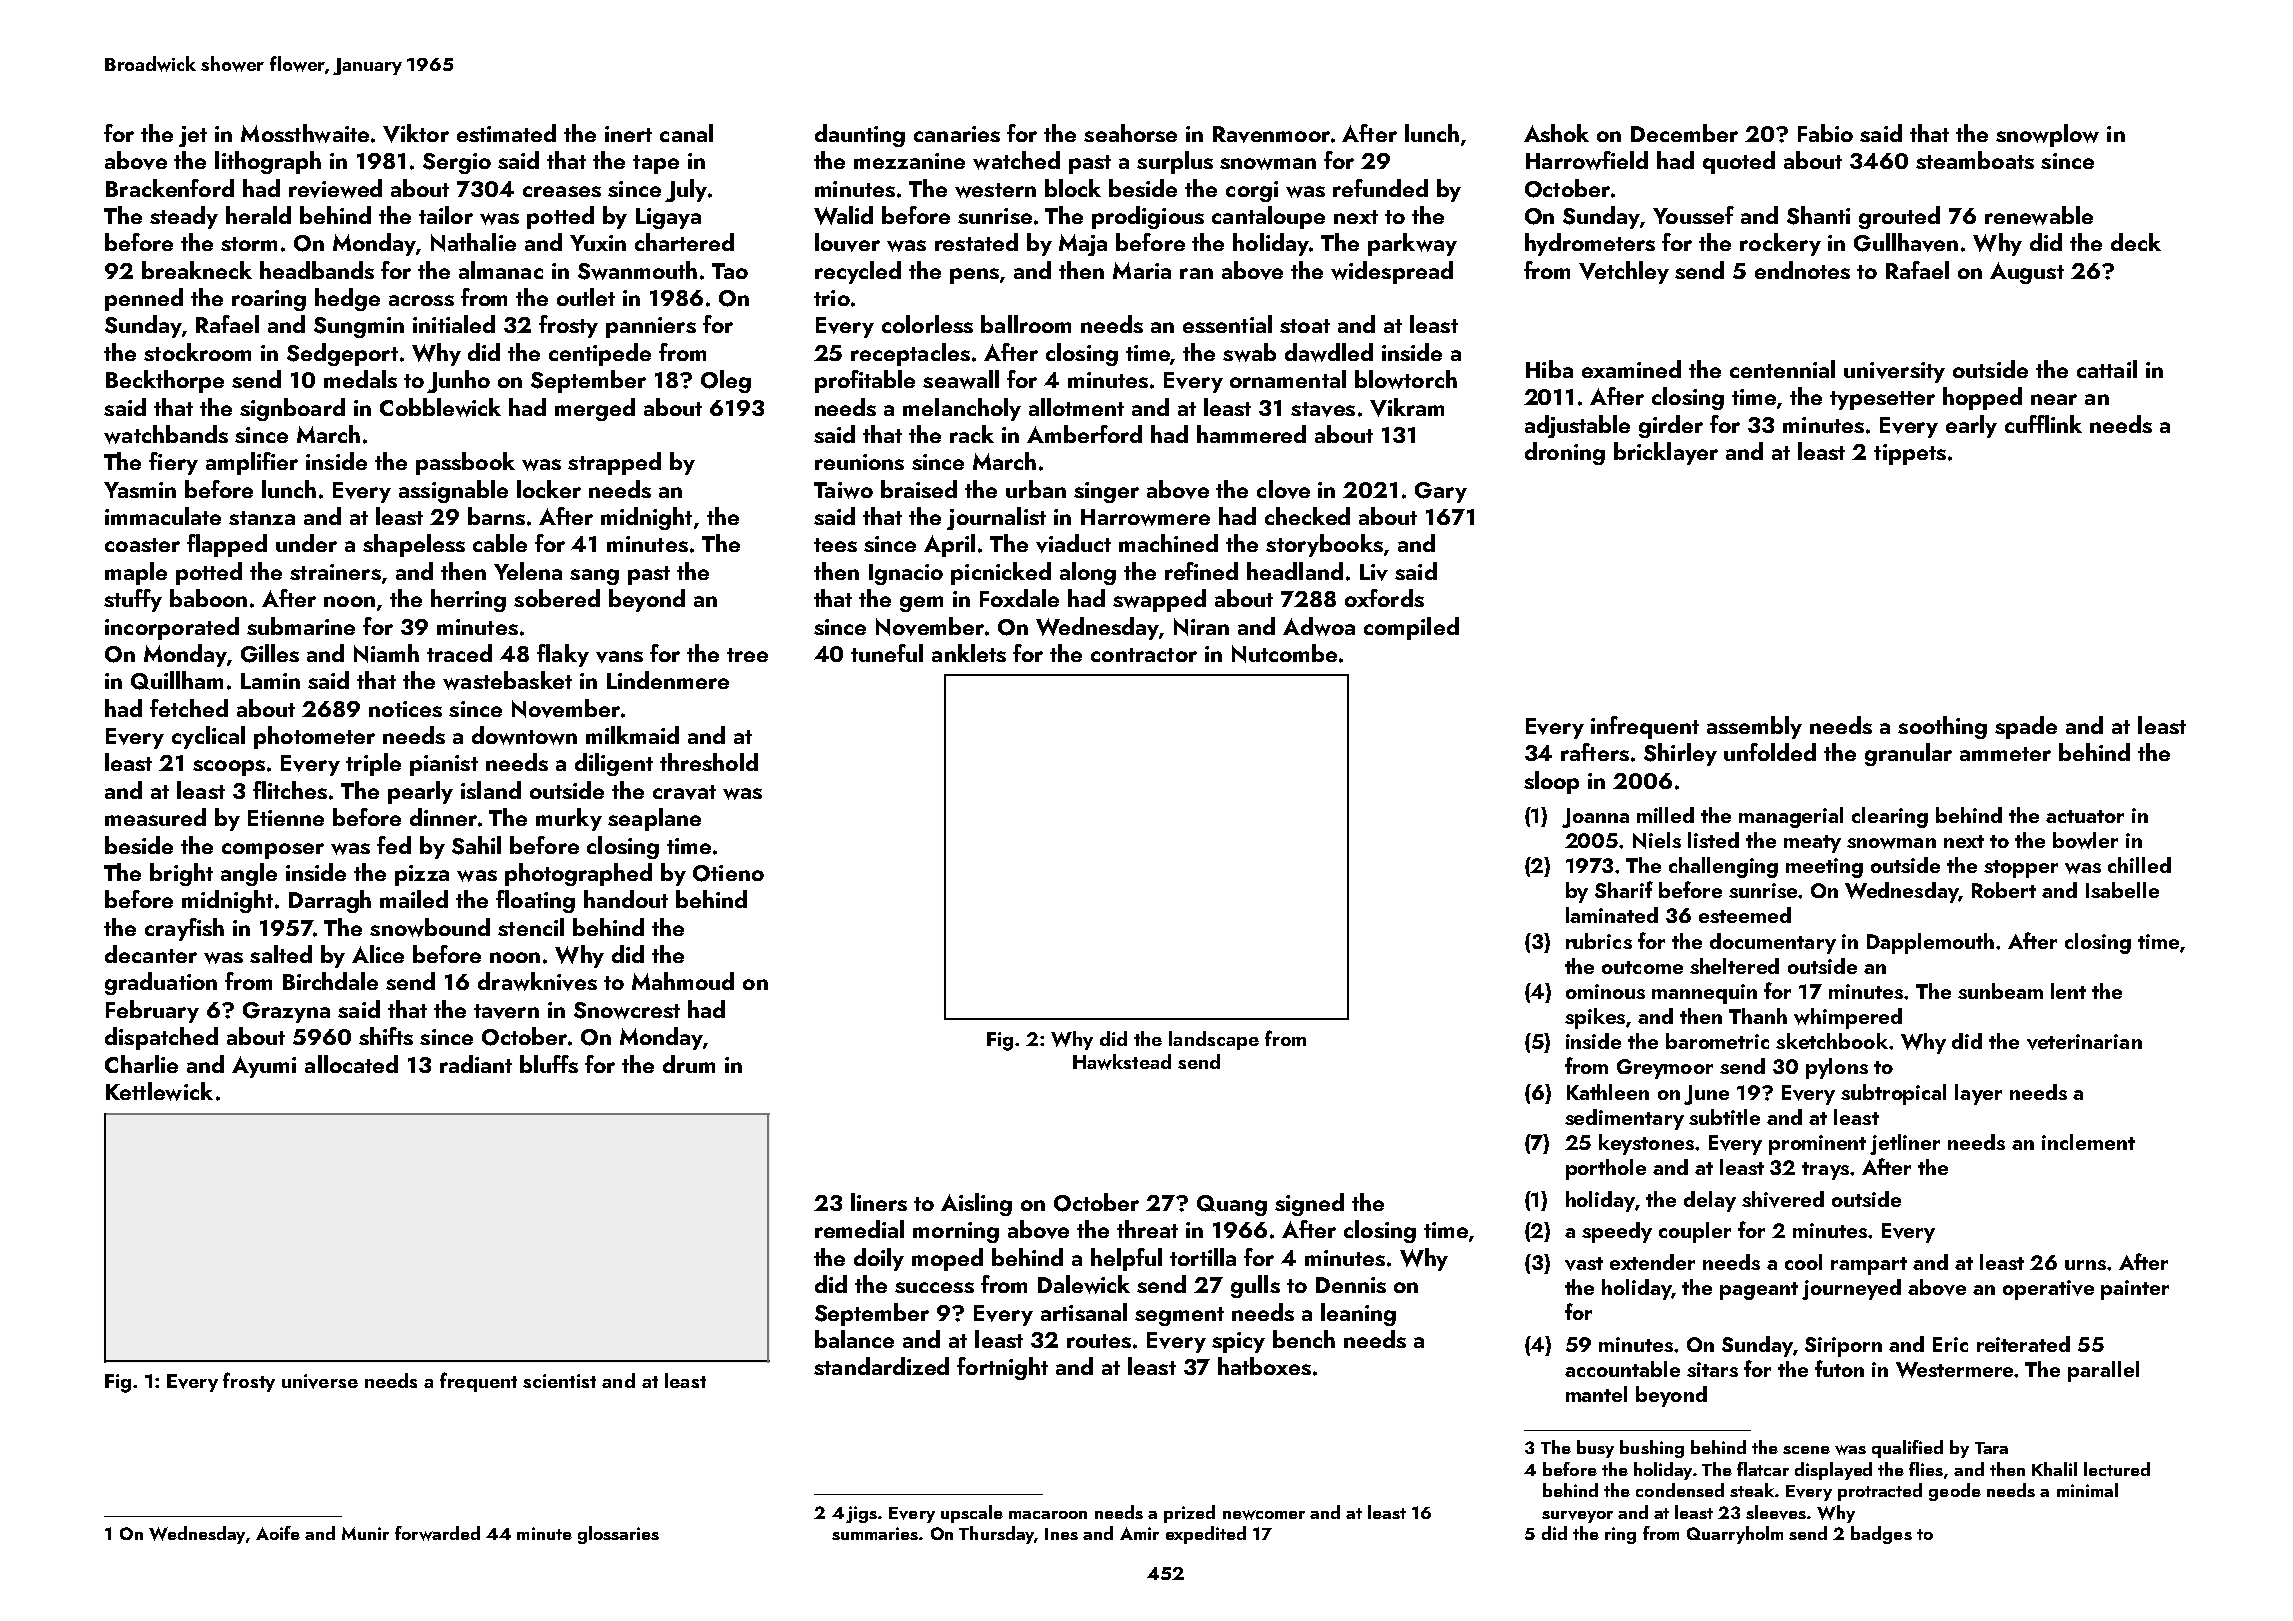 The height and width of the screenshot is (1621, 2293). Describe the element at coordinates (1142, 270) in the screenshot. I see `Maria` at that location.
